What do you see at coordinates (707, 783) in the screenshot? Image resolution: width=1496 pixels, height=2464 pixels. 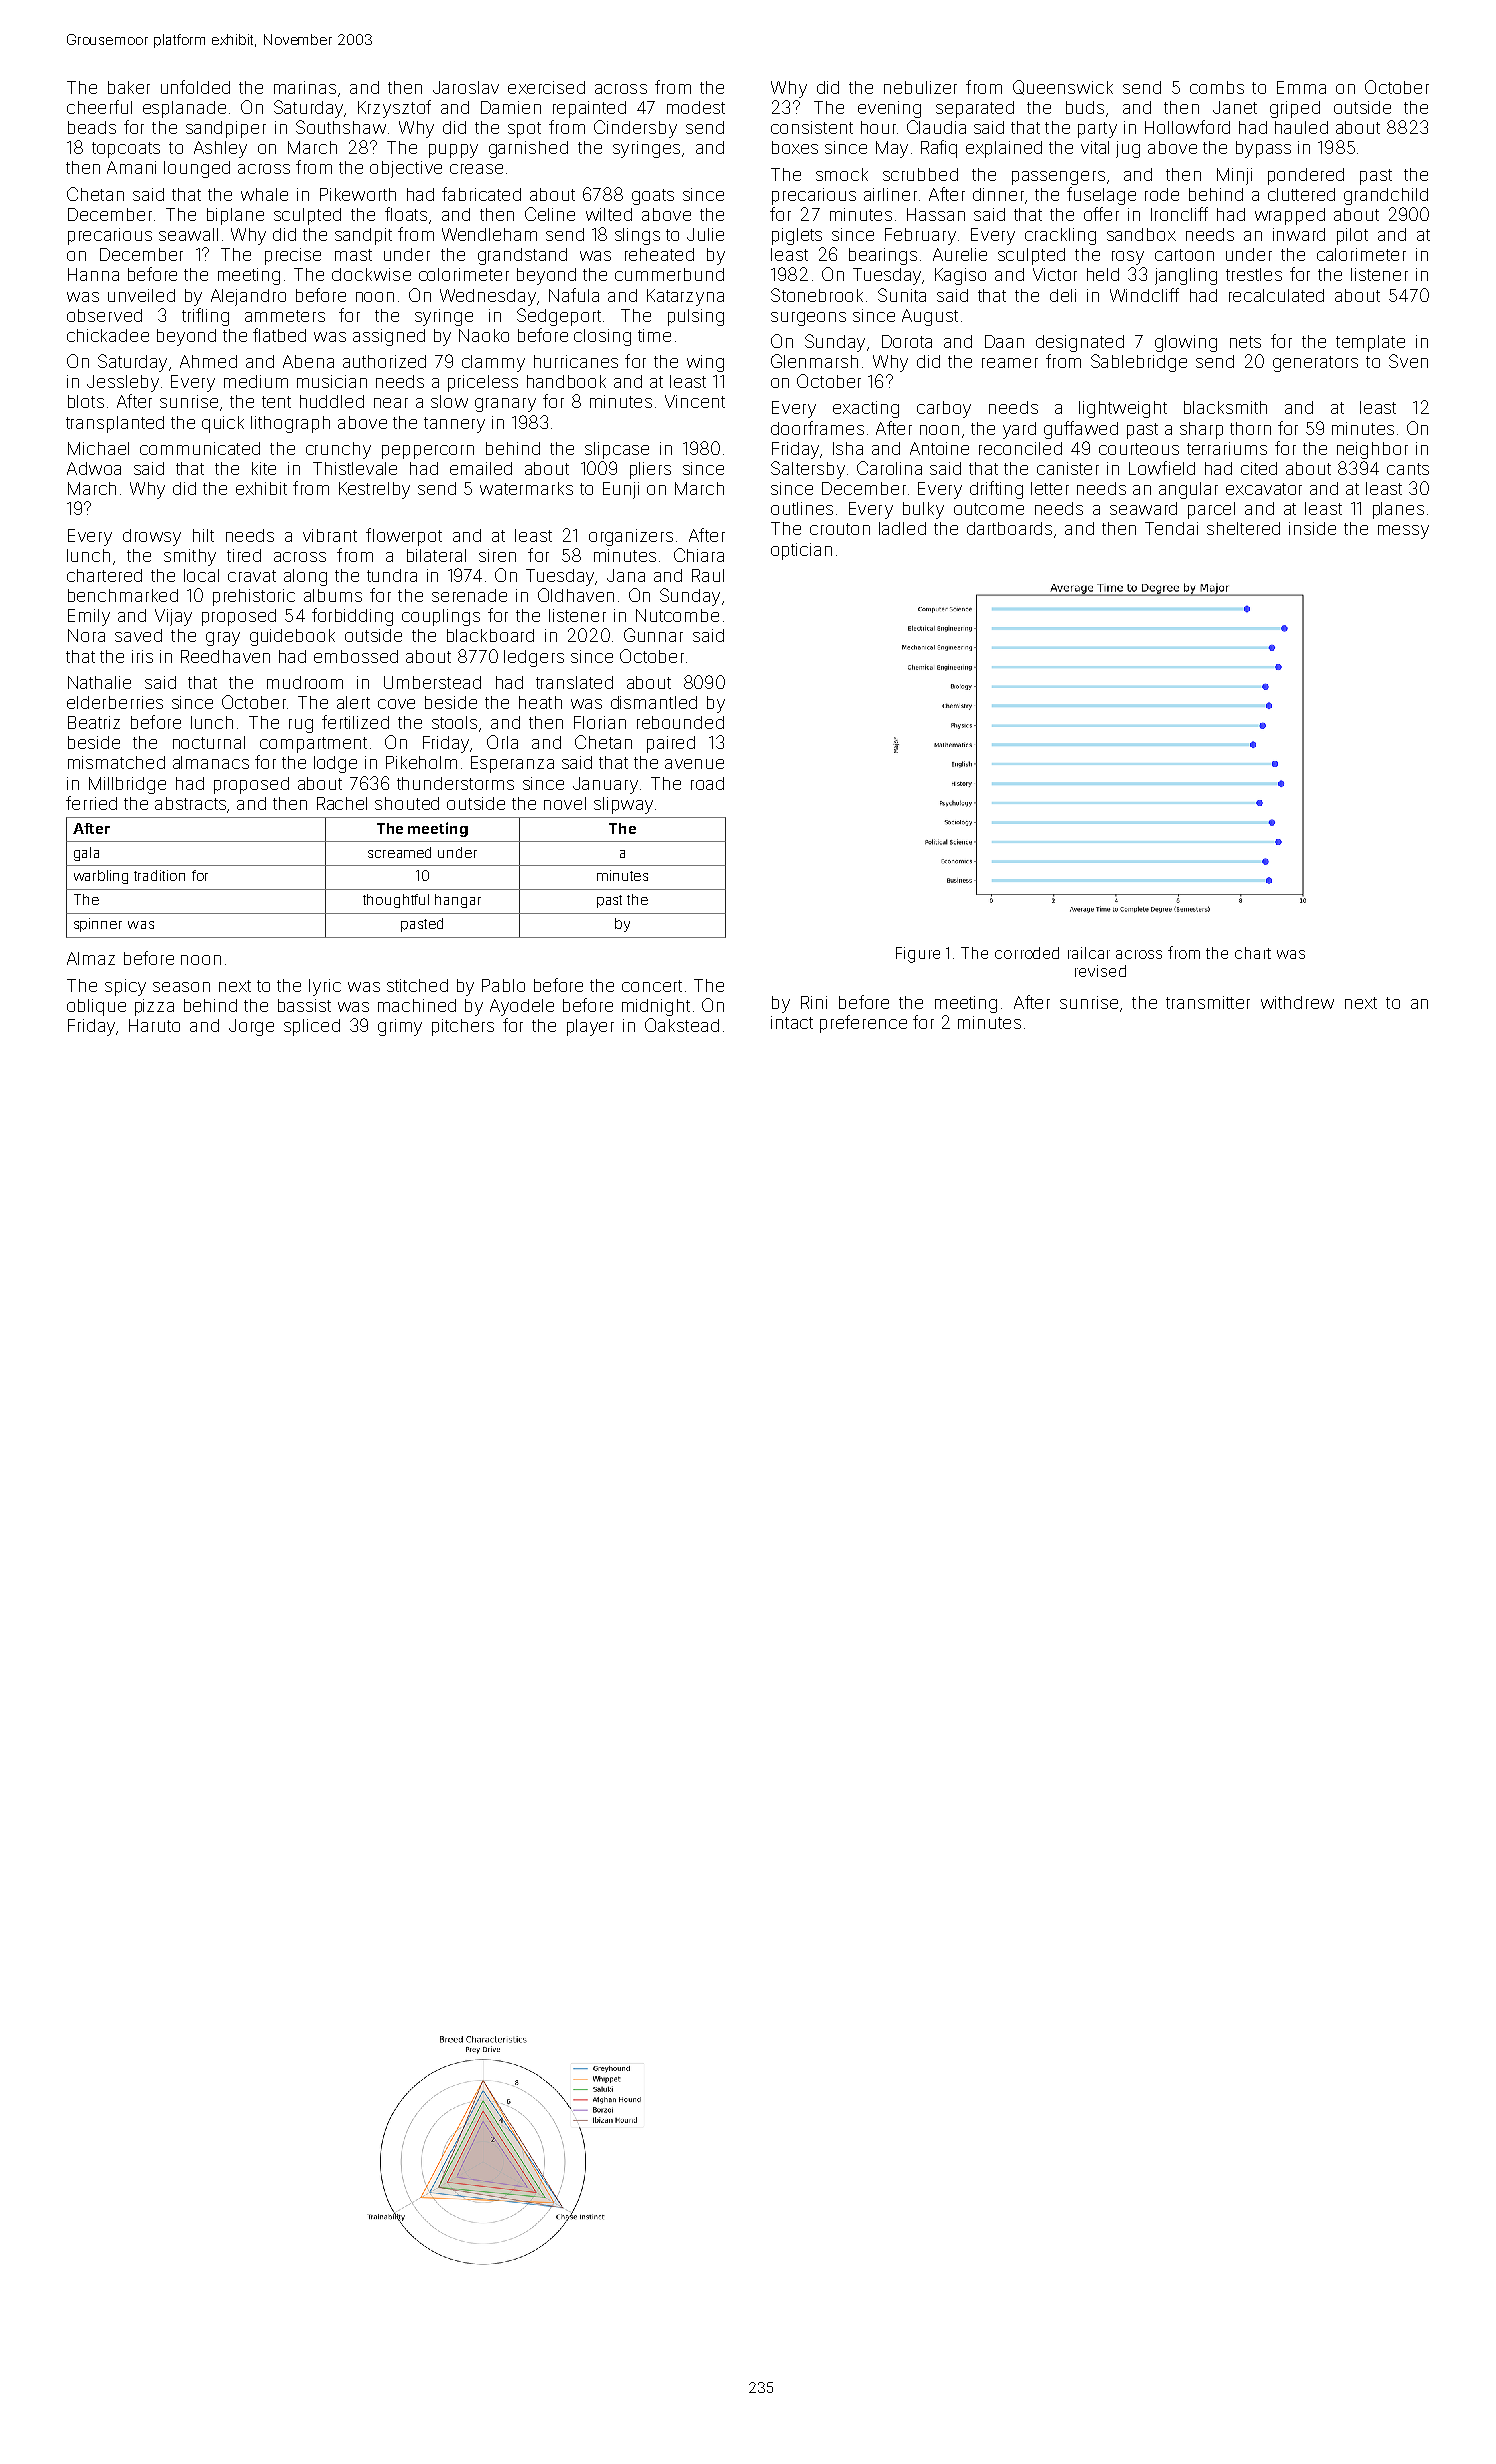 I see `road` at bounding box center [707, 783].
